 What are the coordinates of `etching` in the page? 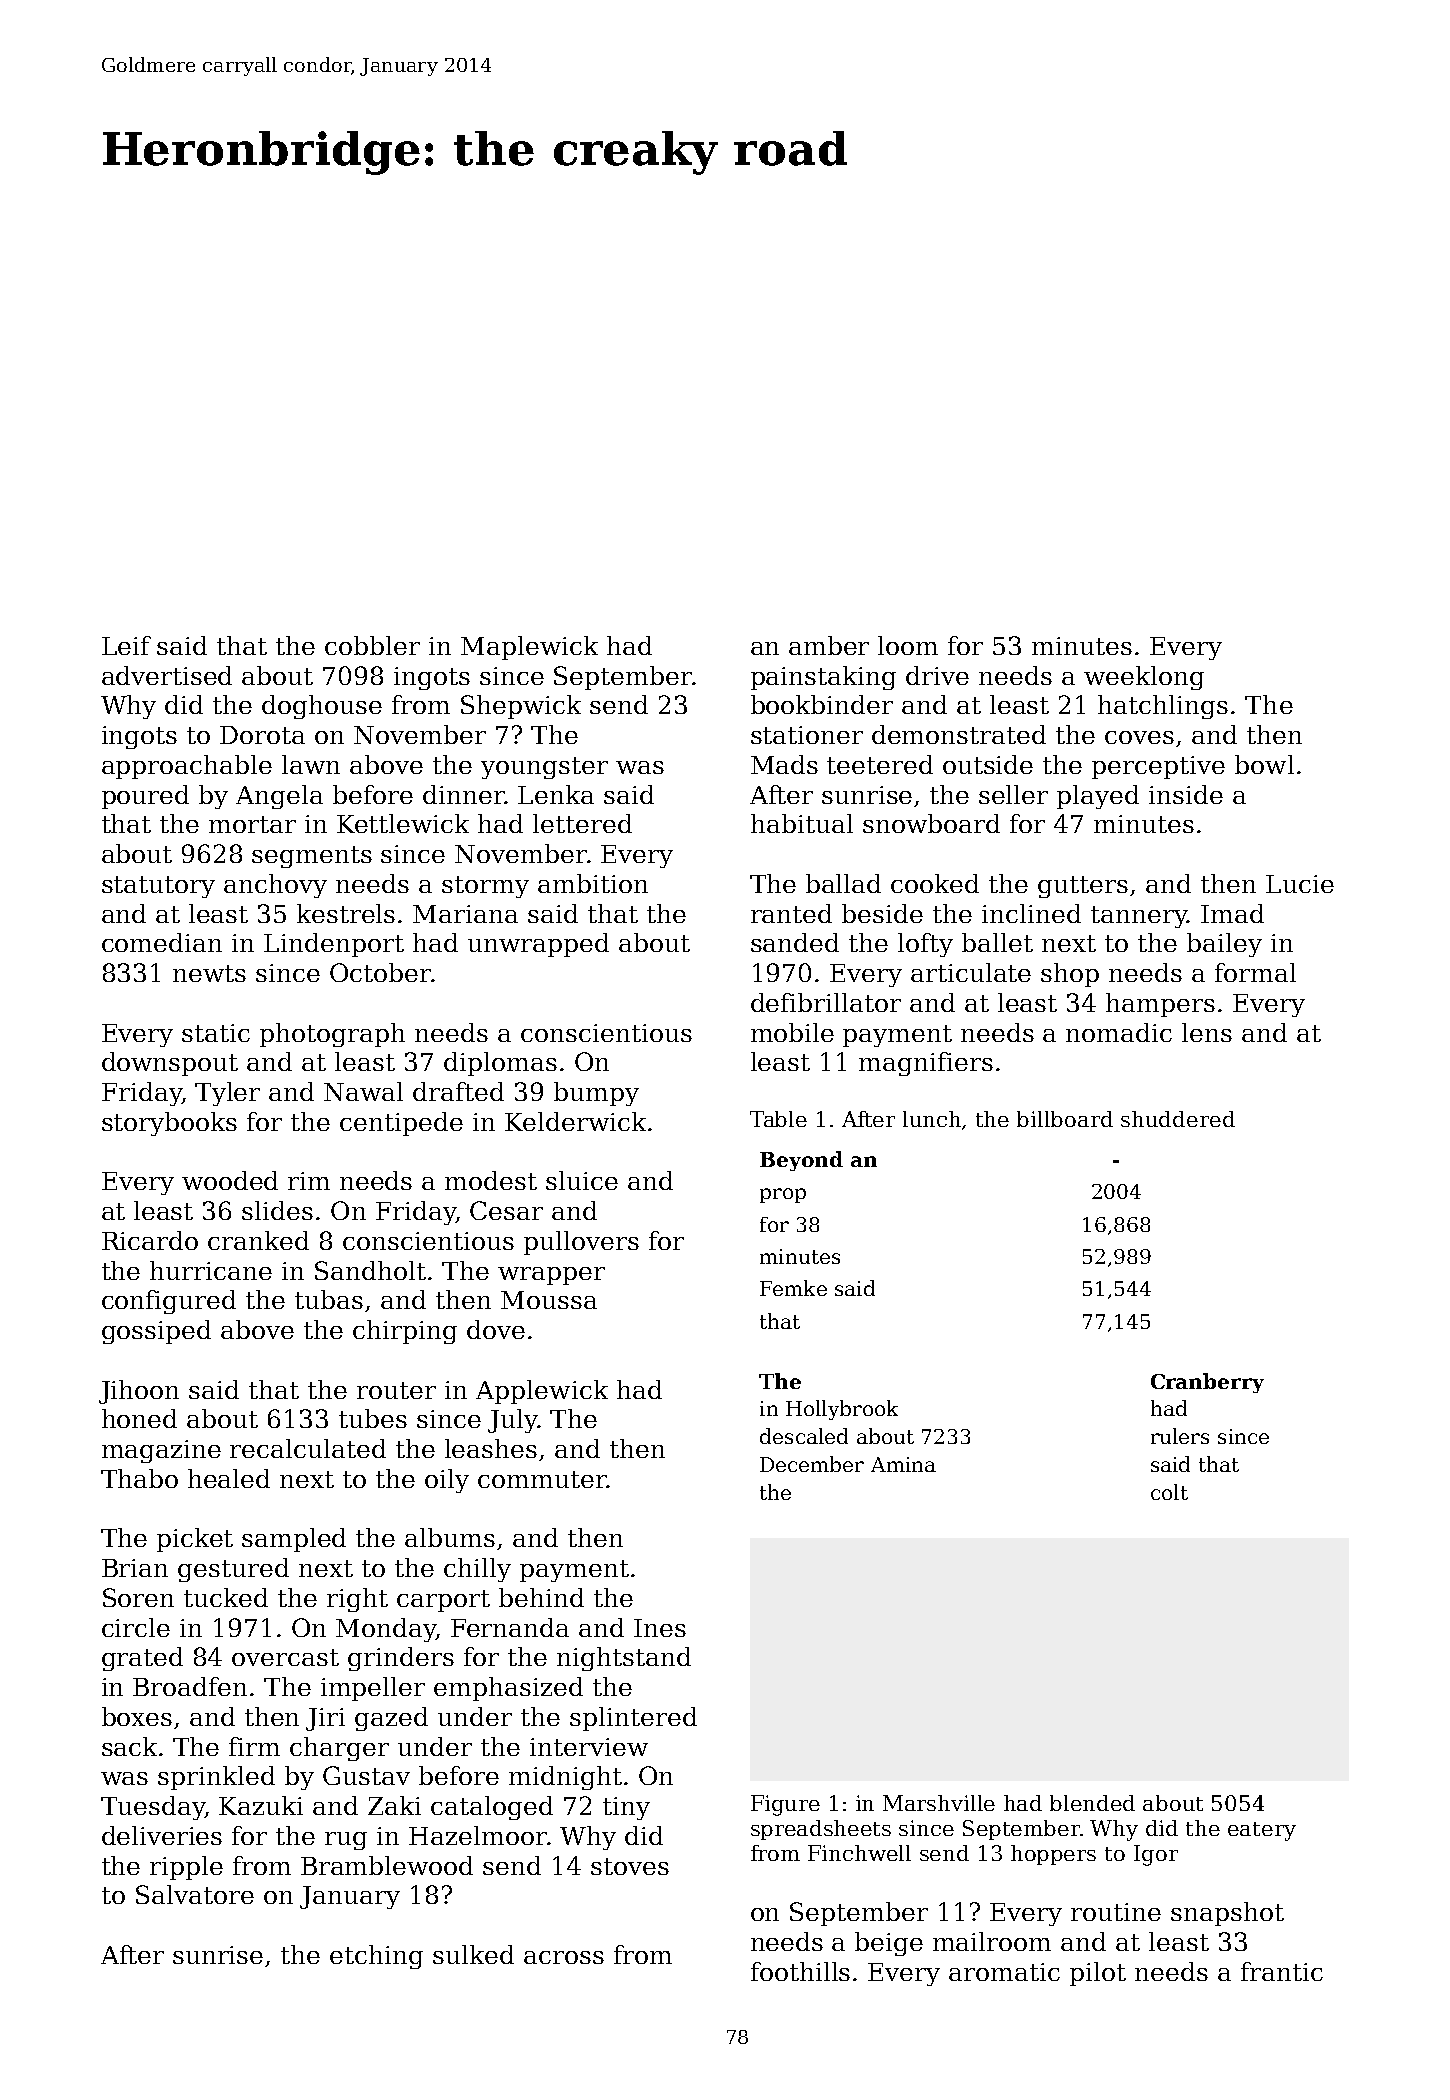 It's located at (376, 1957).
